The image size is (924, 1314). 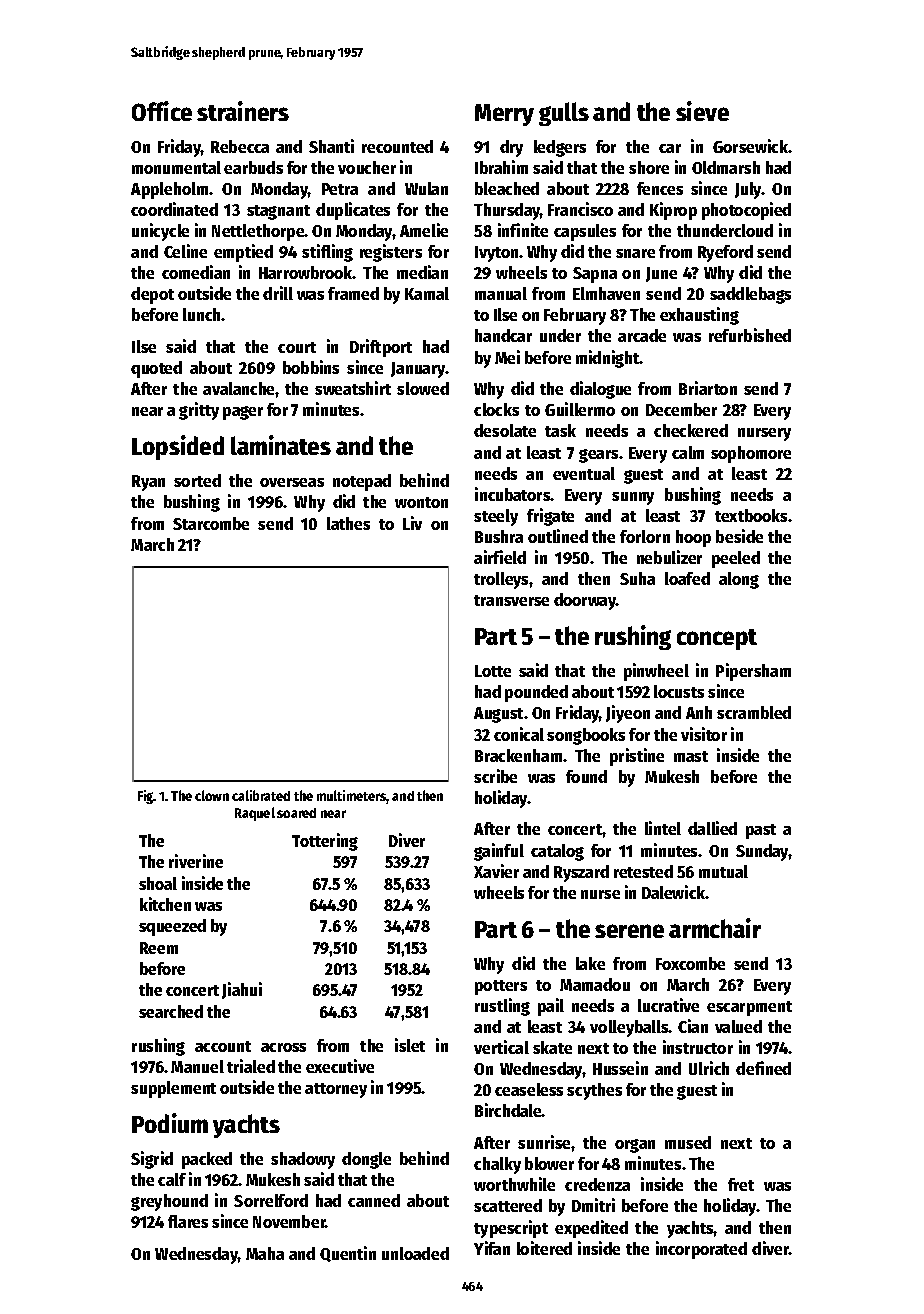 What do you see at coordinates (176, 167) in the screenshot?
I see `monumental` at bounding box center [176, 167].
